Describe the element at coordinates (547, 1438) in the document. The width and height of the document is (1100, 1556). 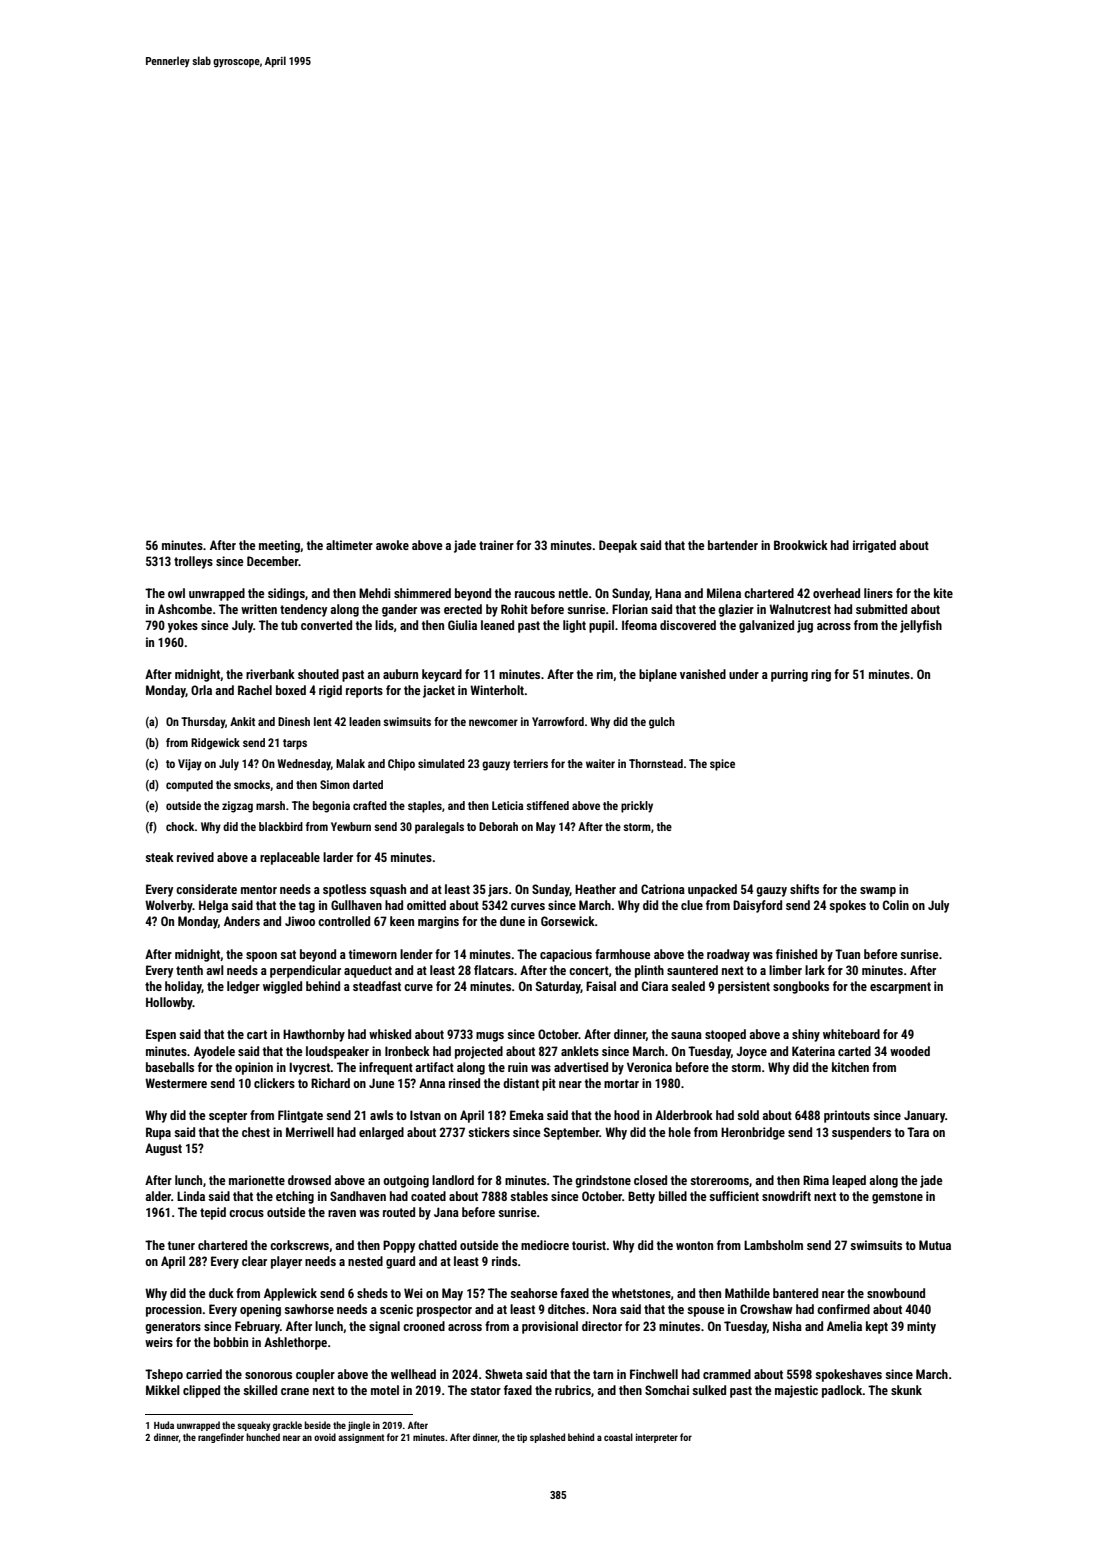
I see `splashed` at that location.
